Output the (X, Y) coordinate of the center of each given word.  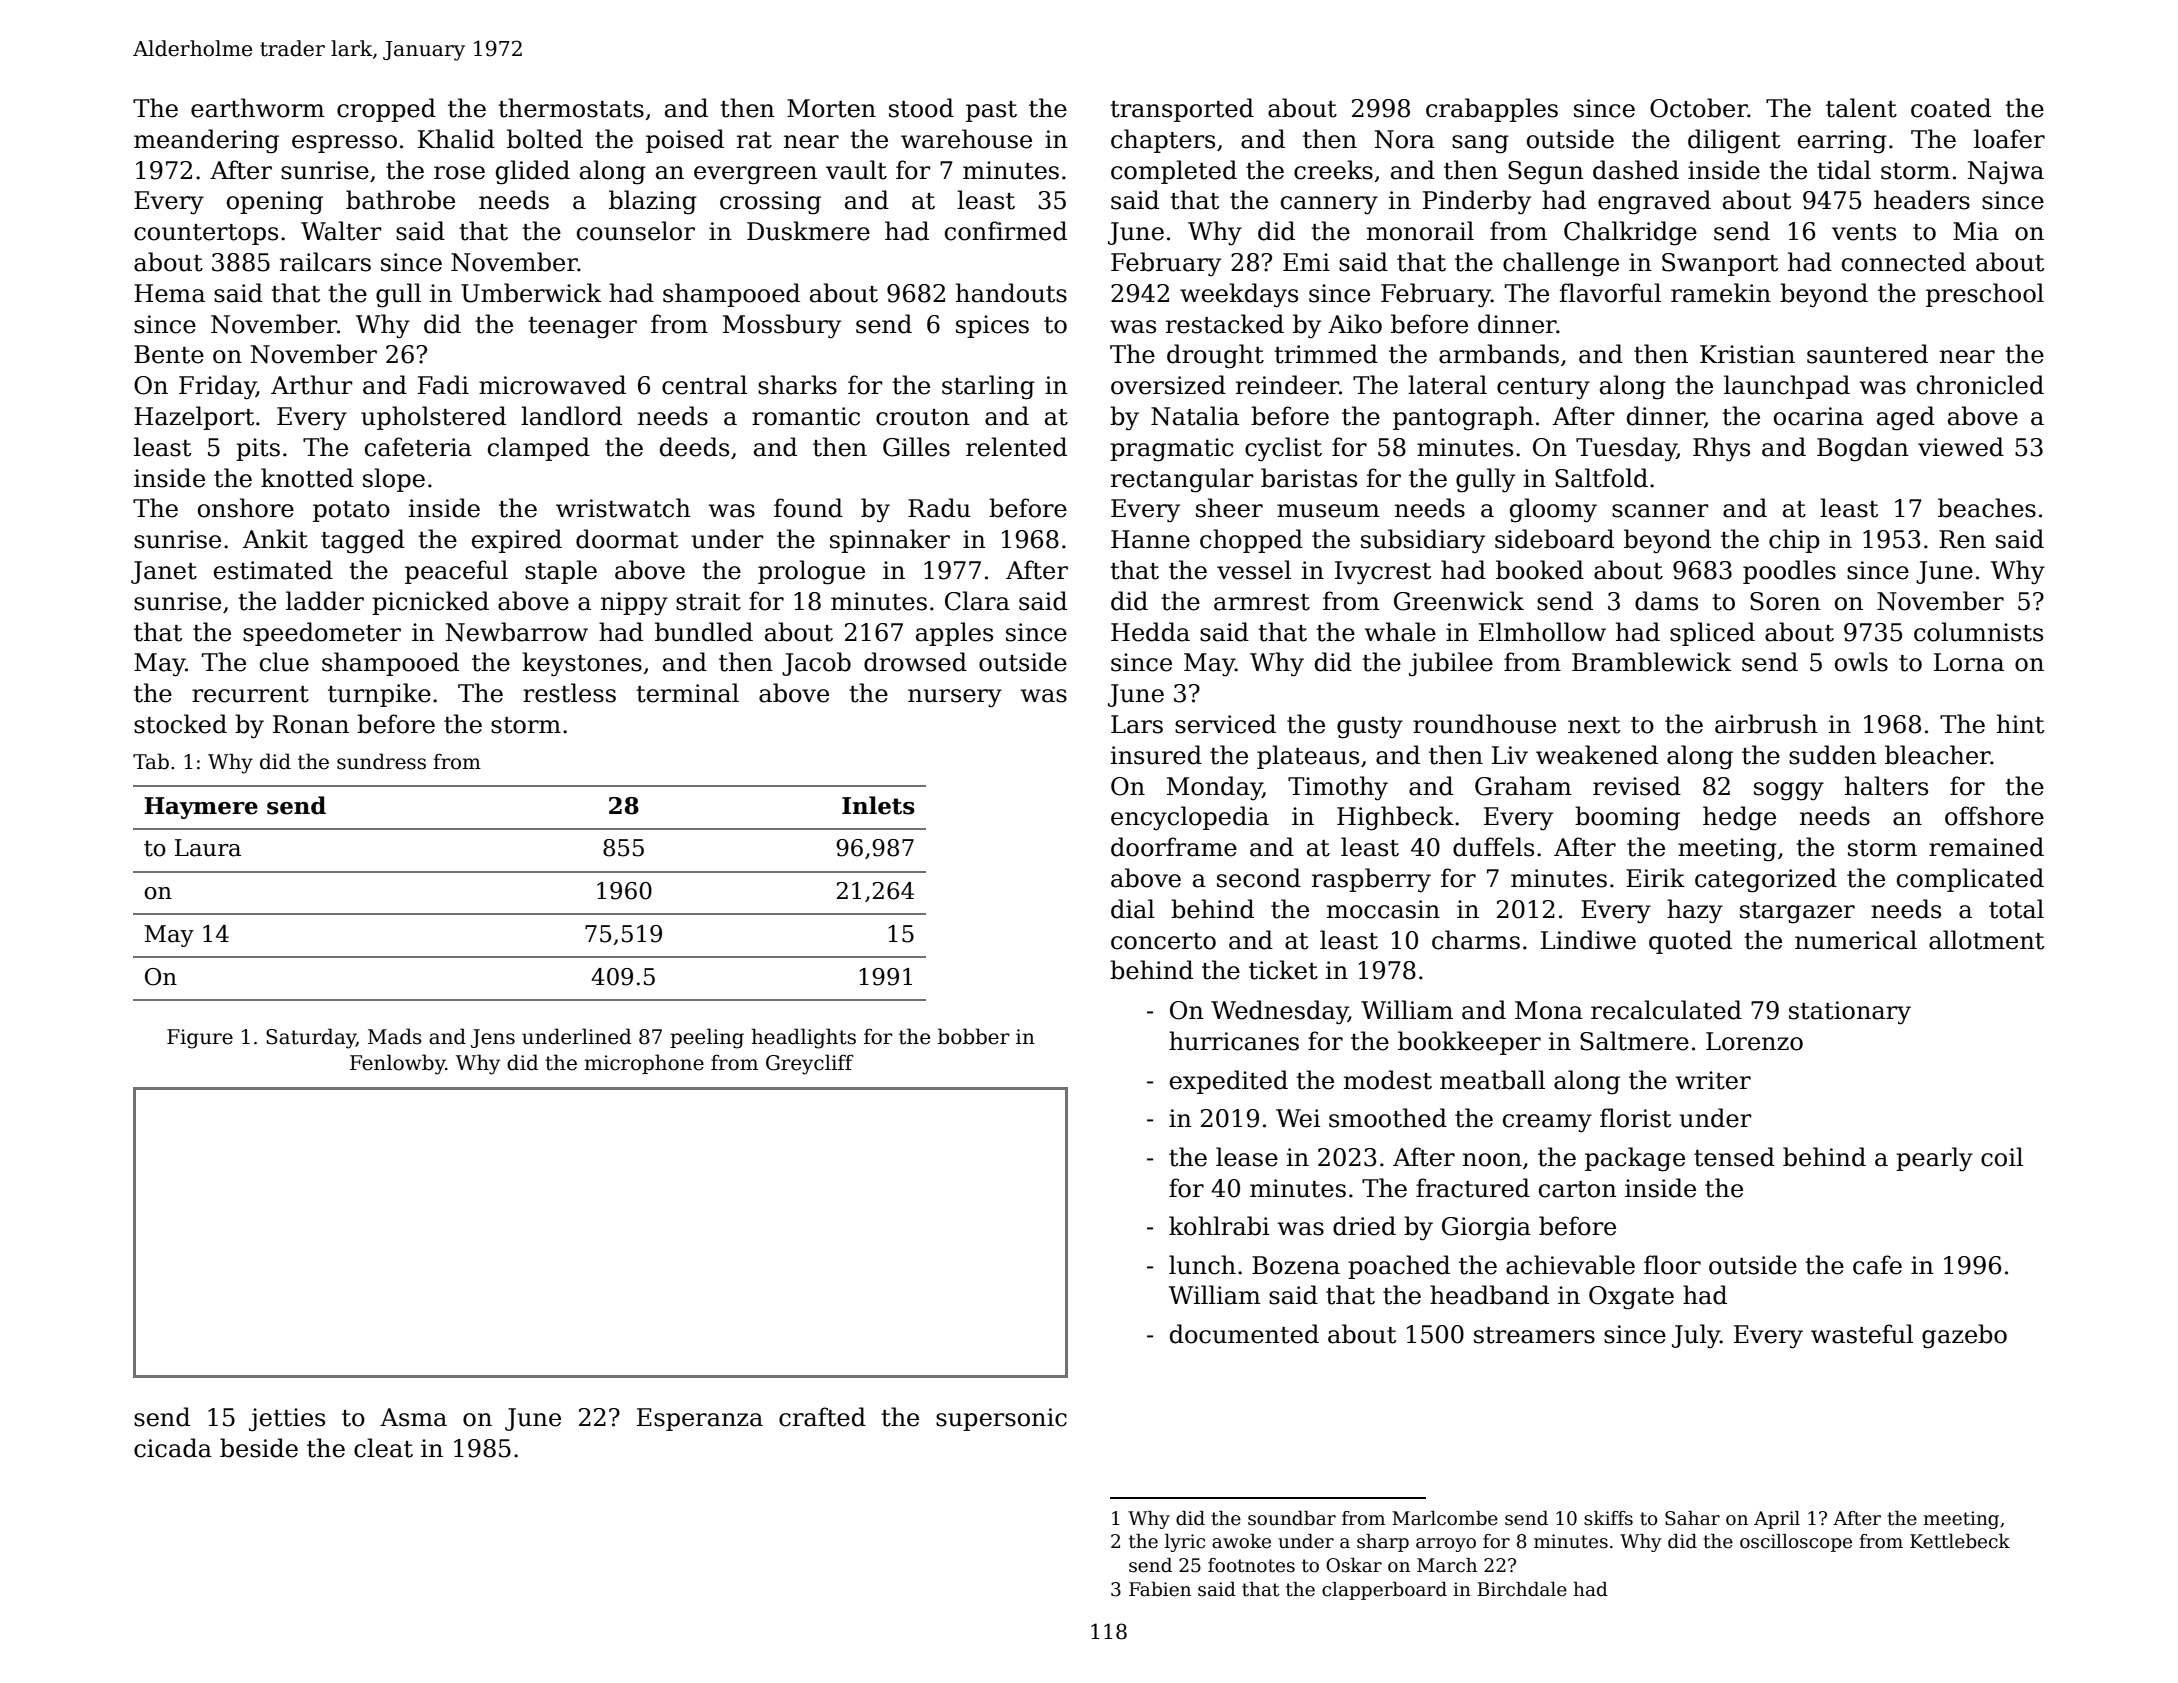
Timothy (1338, 788)
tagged (363, 541)
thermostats (571, 108)
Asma (413, 1417)
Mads (395, 1036)
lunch (1202, 1265)
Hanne (1150, 539)
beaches (1987, 508)
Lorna (1969, 662)
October (1699, 108)
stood (921, 108)
